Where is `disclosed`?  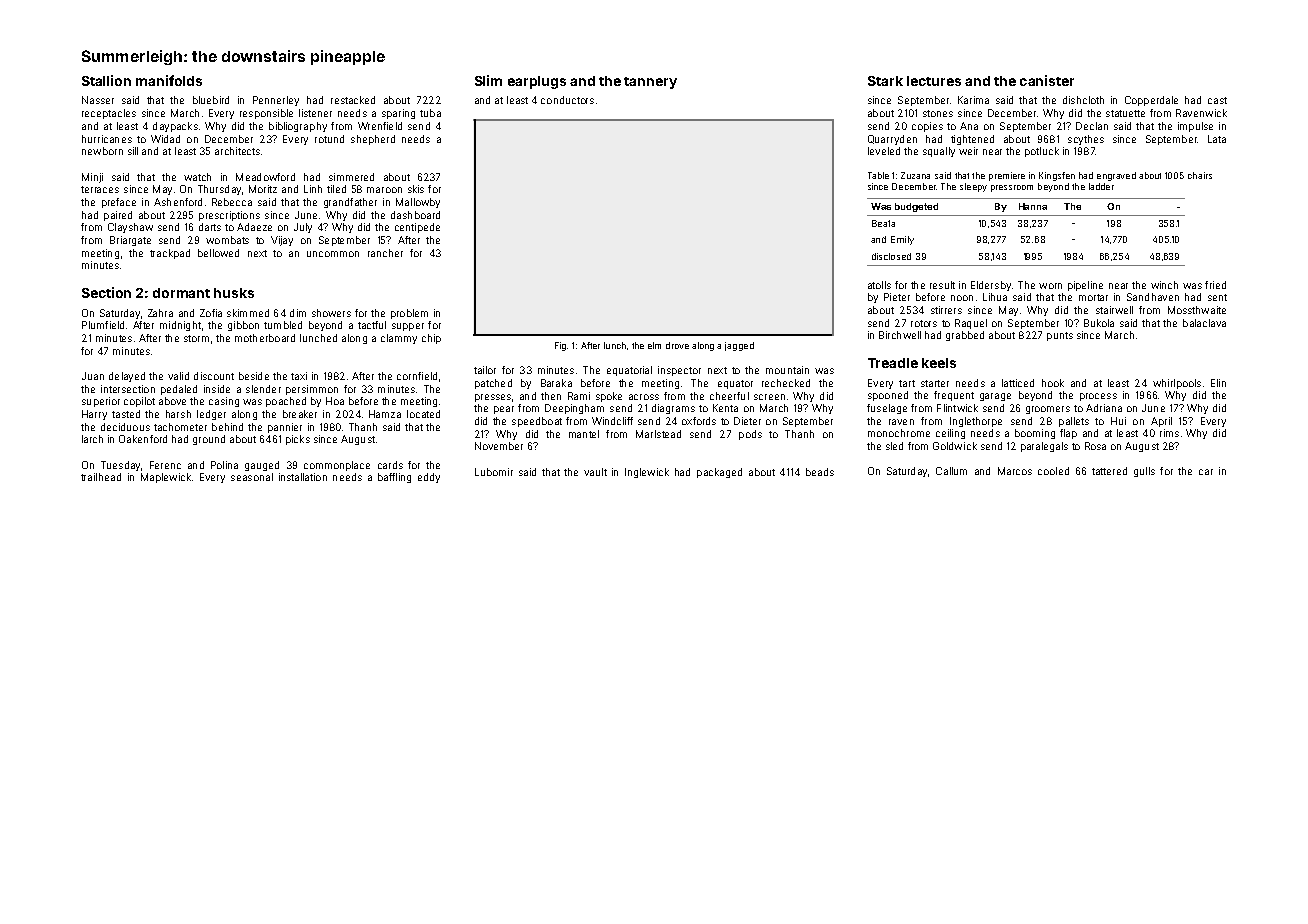
disclosed is located at coordinates (891, 256).
